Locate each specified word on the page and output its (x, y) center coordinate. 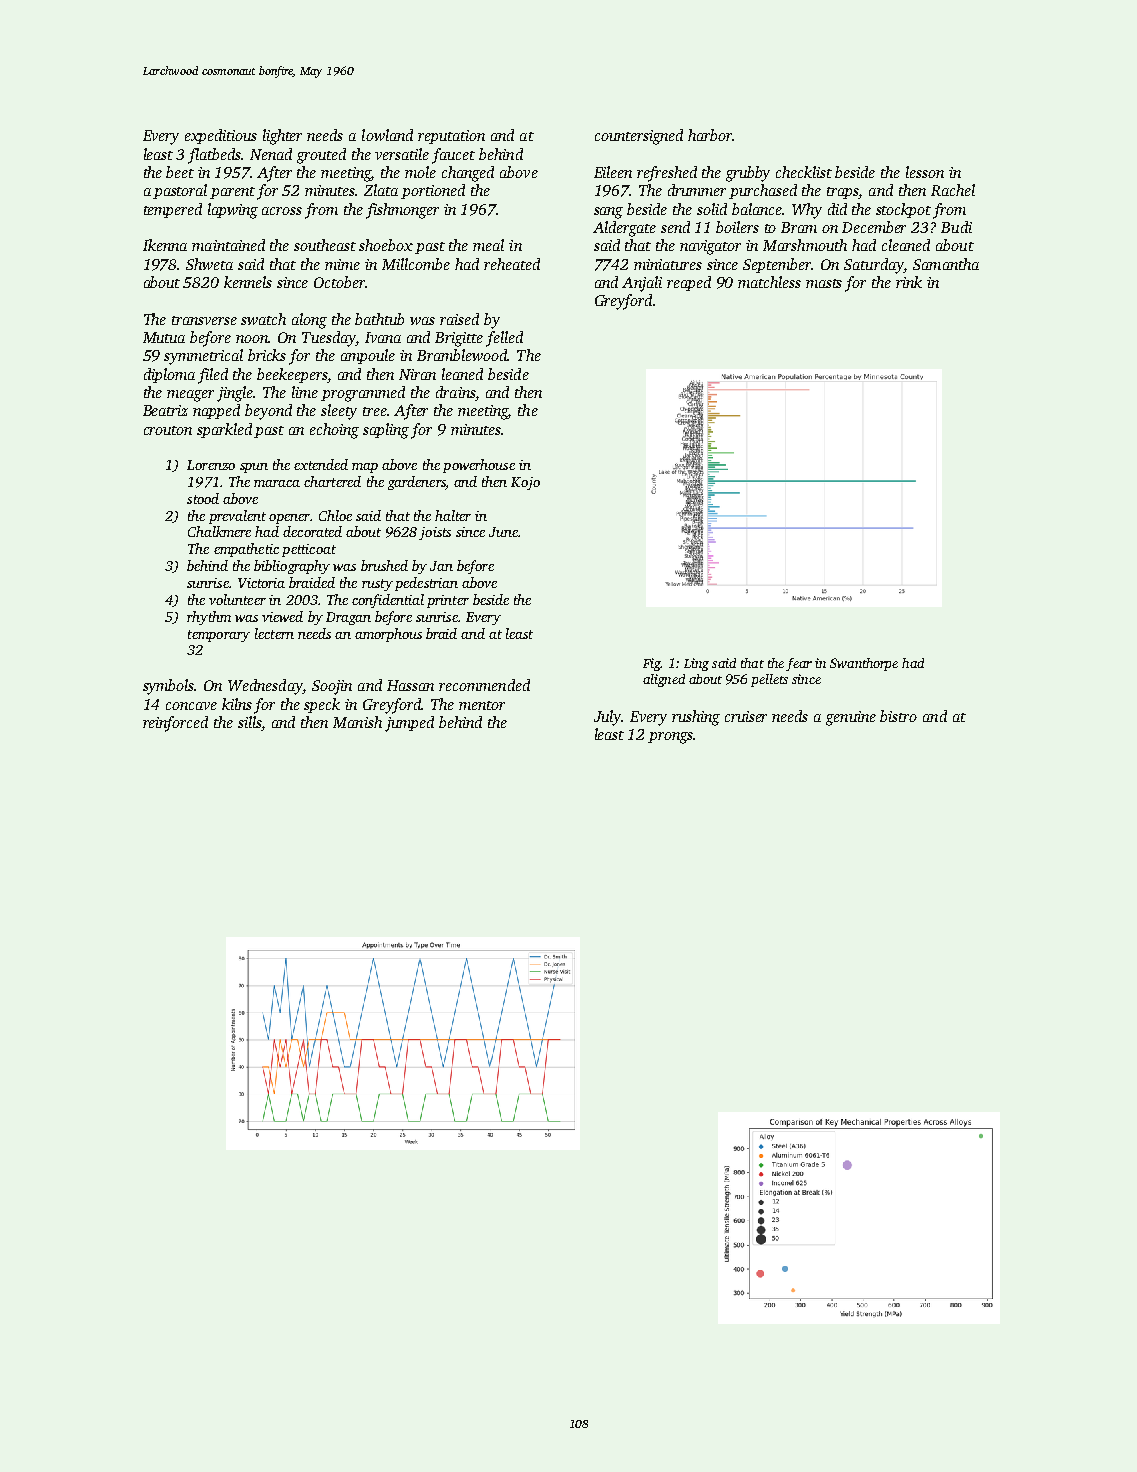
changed (468, 174)
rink (909, 282)
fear (799, 664)
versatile (402, 154)
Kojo (525, 483)
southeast (325, 245)
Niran (417, 374)
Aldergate (624, 229)
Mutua (164, 337)
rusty (377, 585)
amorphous (388, 635)
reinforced (175, 724)
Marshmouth (805, 245)
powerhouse (479, 466)
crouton (168, 430)
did (837, 209)
